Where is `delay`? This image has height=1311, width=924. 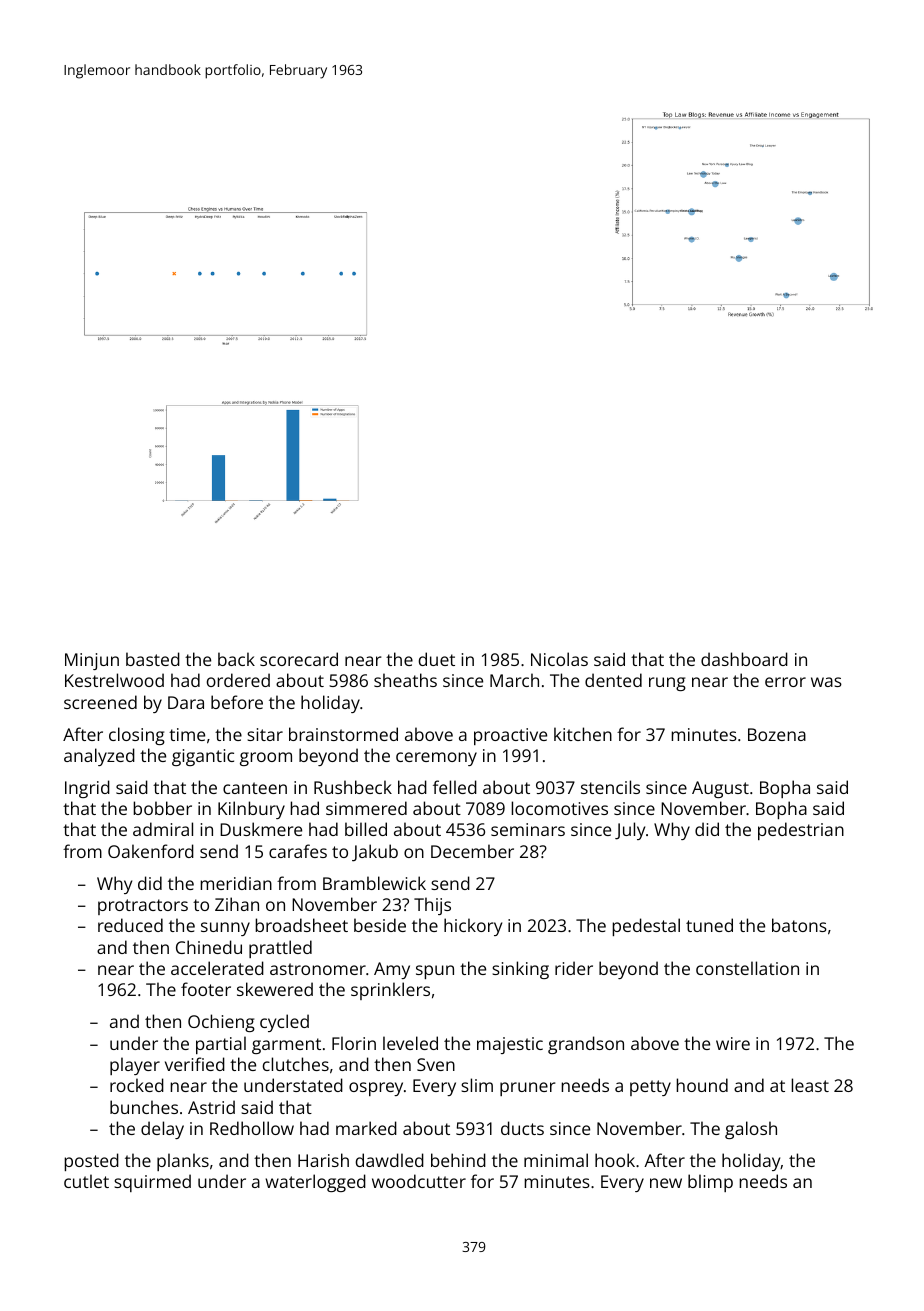 delay is located at coordinates (162, 1130).
